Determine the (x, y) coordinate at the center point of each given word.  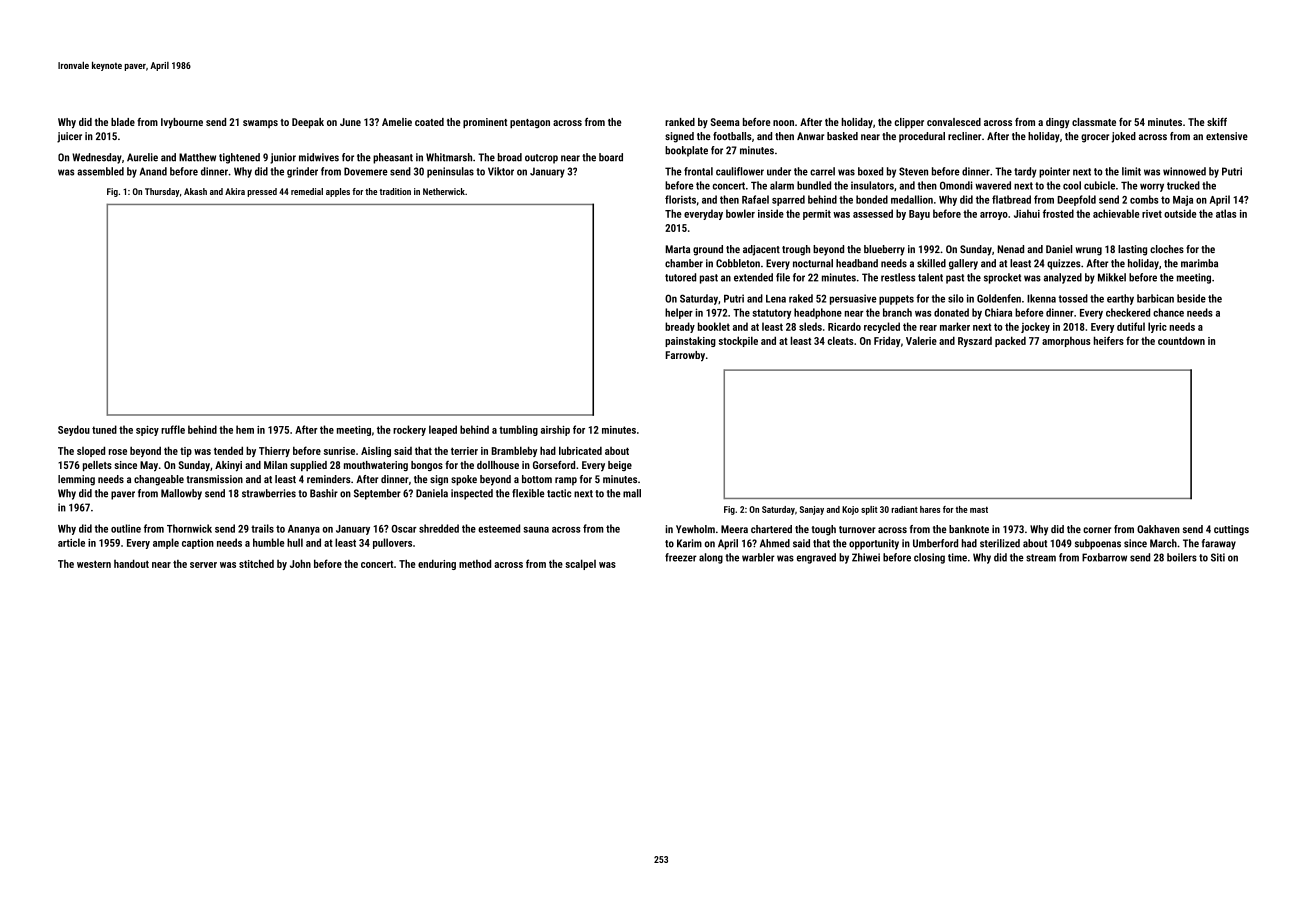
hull (295, 542)
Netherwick (444, 191)
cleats (841, 340)
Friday (887, 341)
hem (245, 429)
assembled (100, 171)
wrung (1089, 251)
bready (680, 327)
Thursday (162, 192)
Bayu (919, 215)
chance (1168, 312)
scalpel (580, 564)
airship (555, 430)
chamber (684, 263)
